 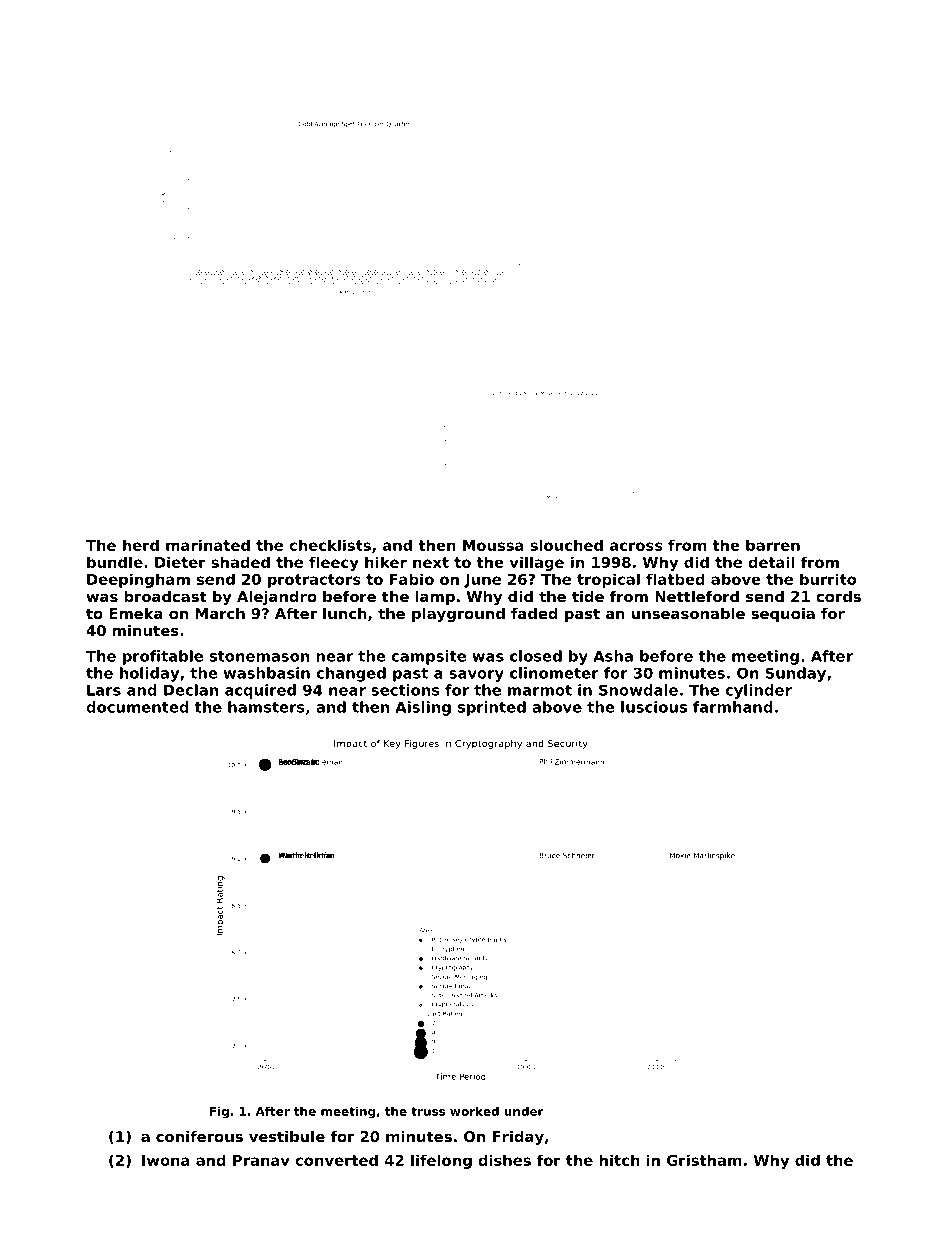 What do you see at coordinates (165, 596) in the screenshot?
I see `broadcast` at bounding box center [165, 596].
